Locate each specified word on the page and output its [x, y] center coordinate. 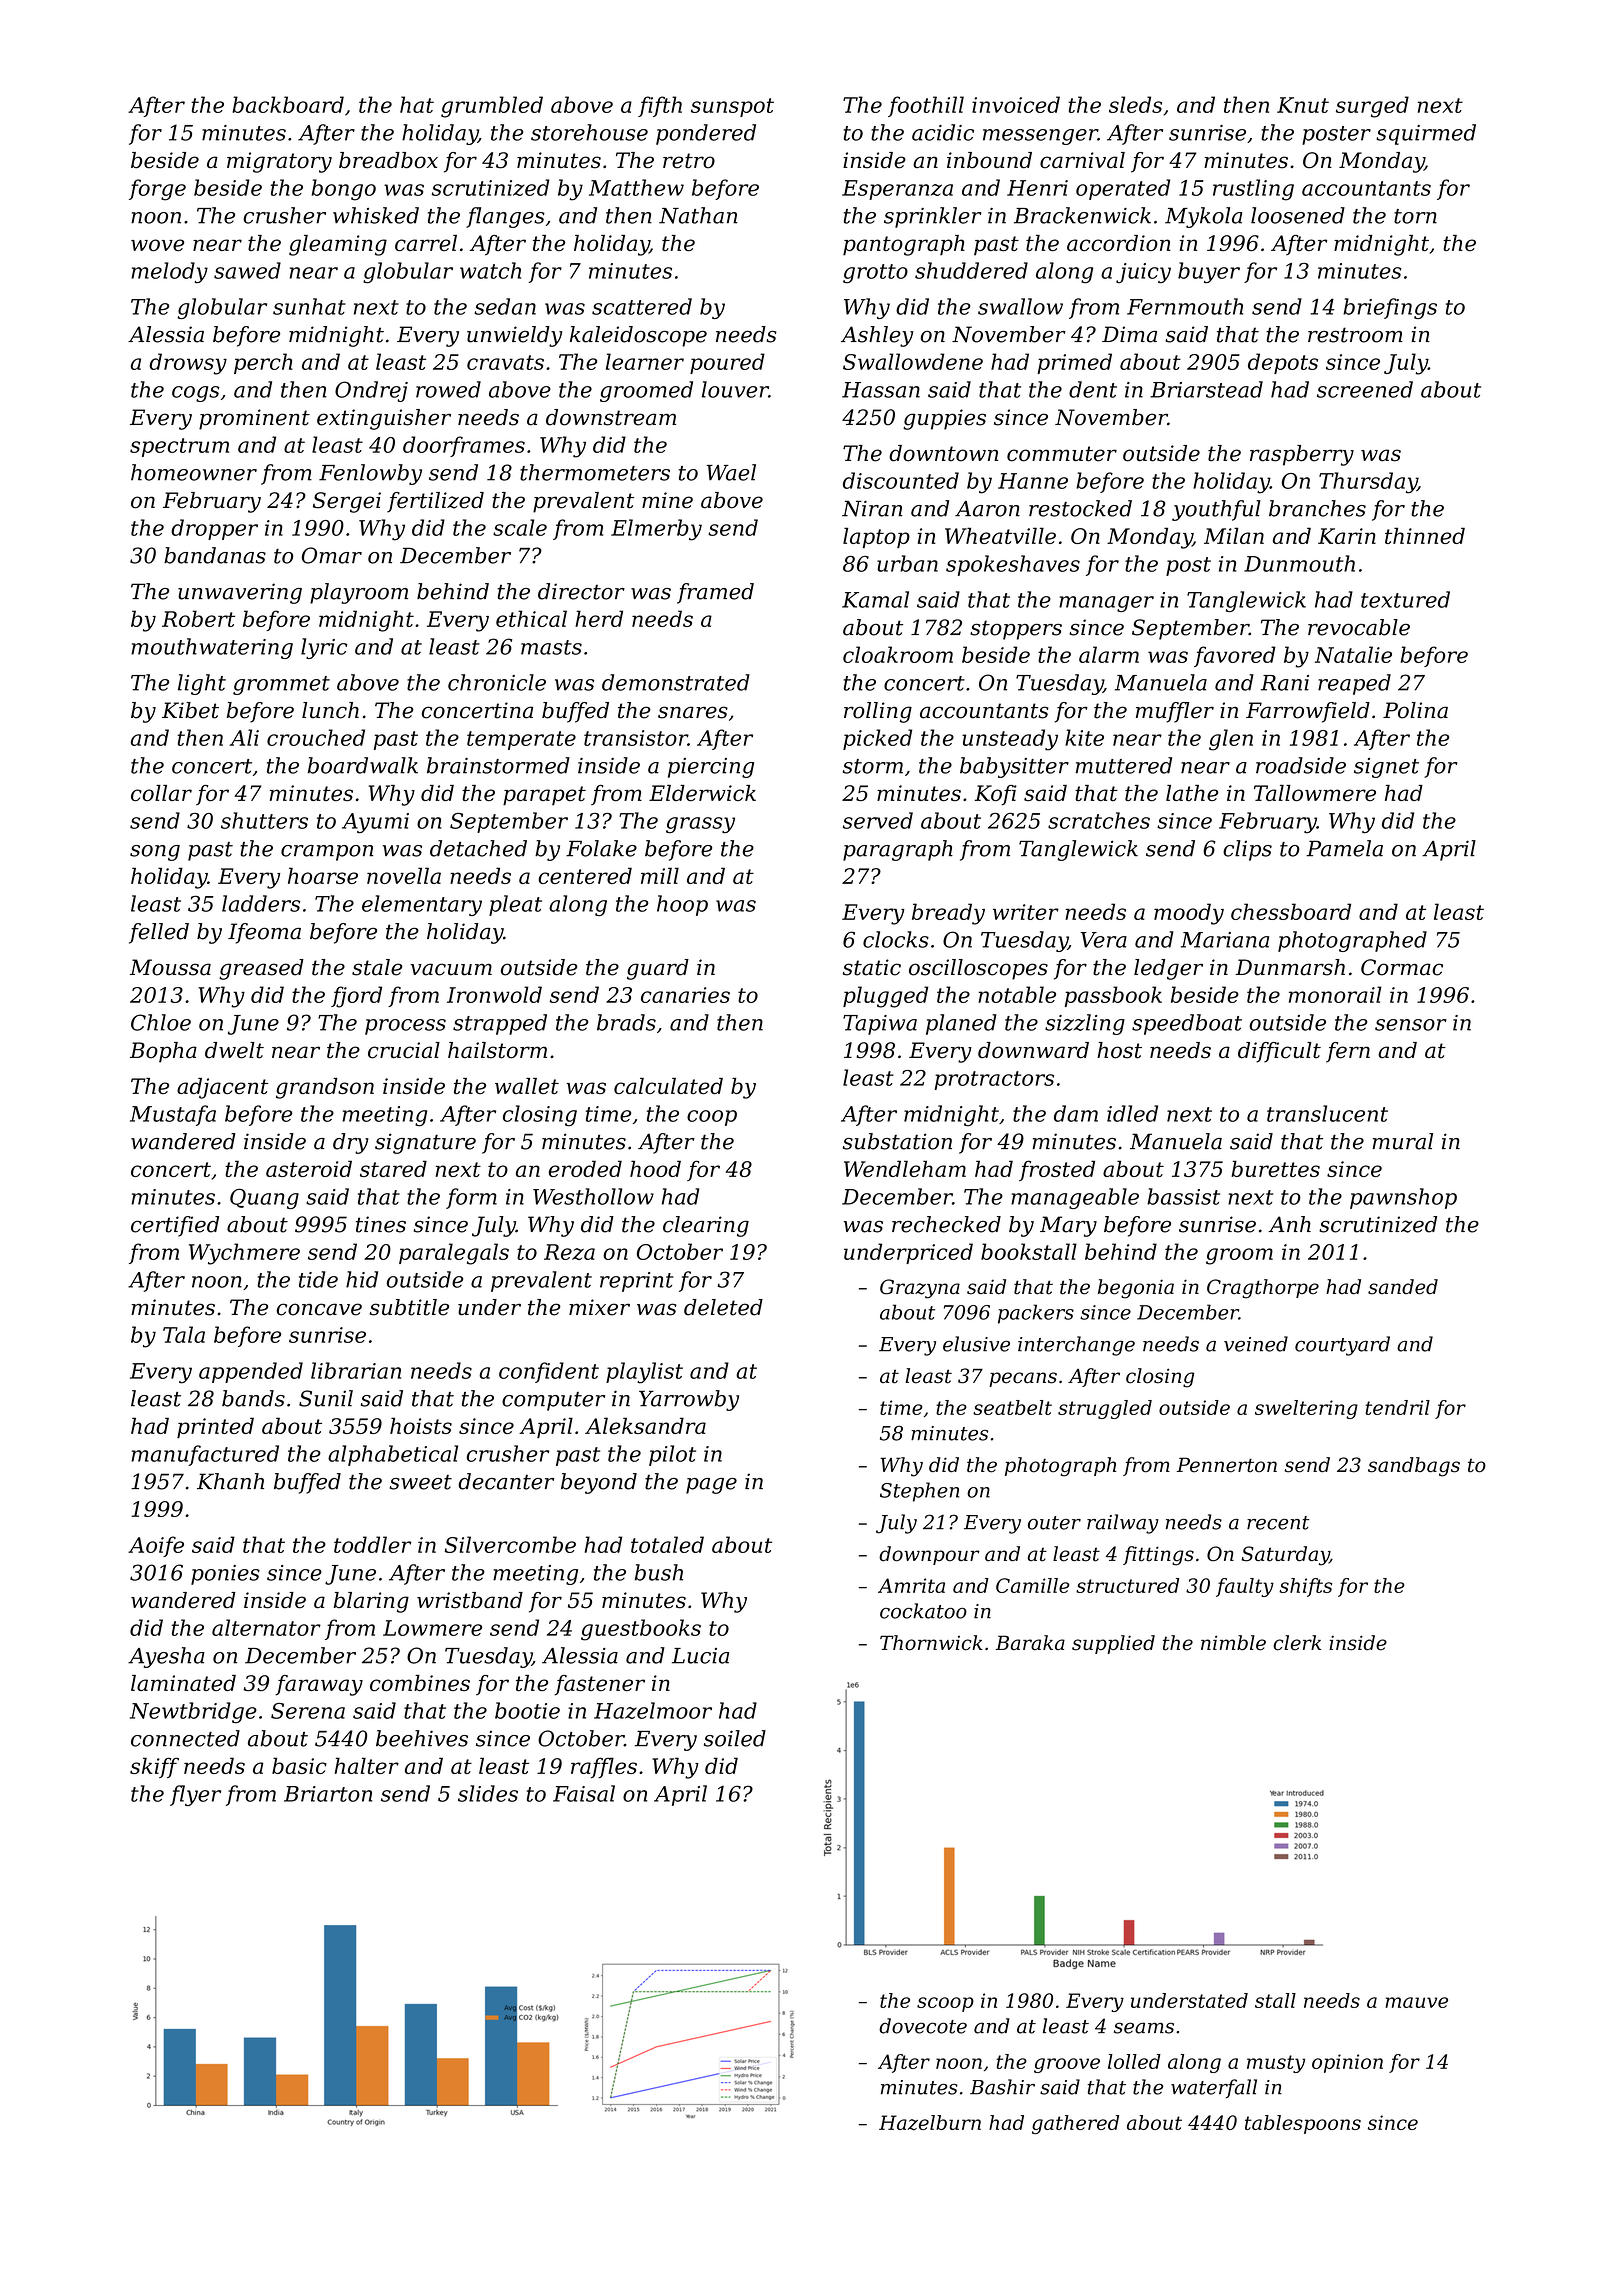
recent [1278, 1523]
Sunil [326, 1398]
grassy [700, 825]
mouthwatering [212, 648]
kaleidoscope [638, 336]
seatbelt [1012, 1407]
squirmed [1426, 134]
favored [1235, 656]
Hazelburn [930, 2123]
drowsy [188, 364]
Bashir [1002, 2087]
